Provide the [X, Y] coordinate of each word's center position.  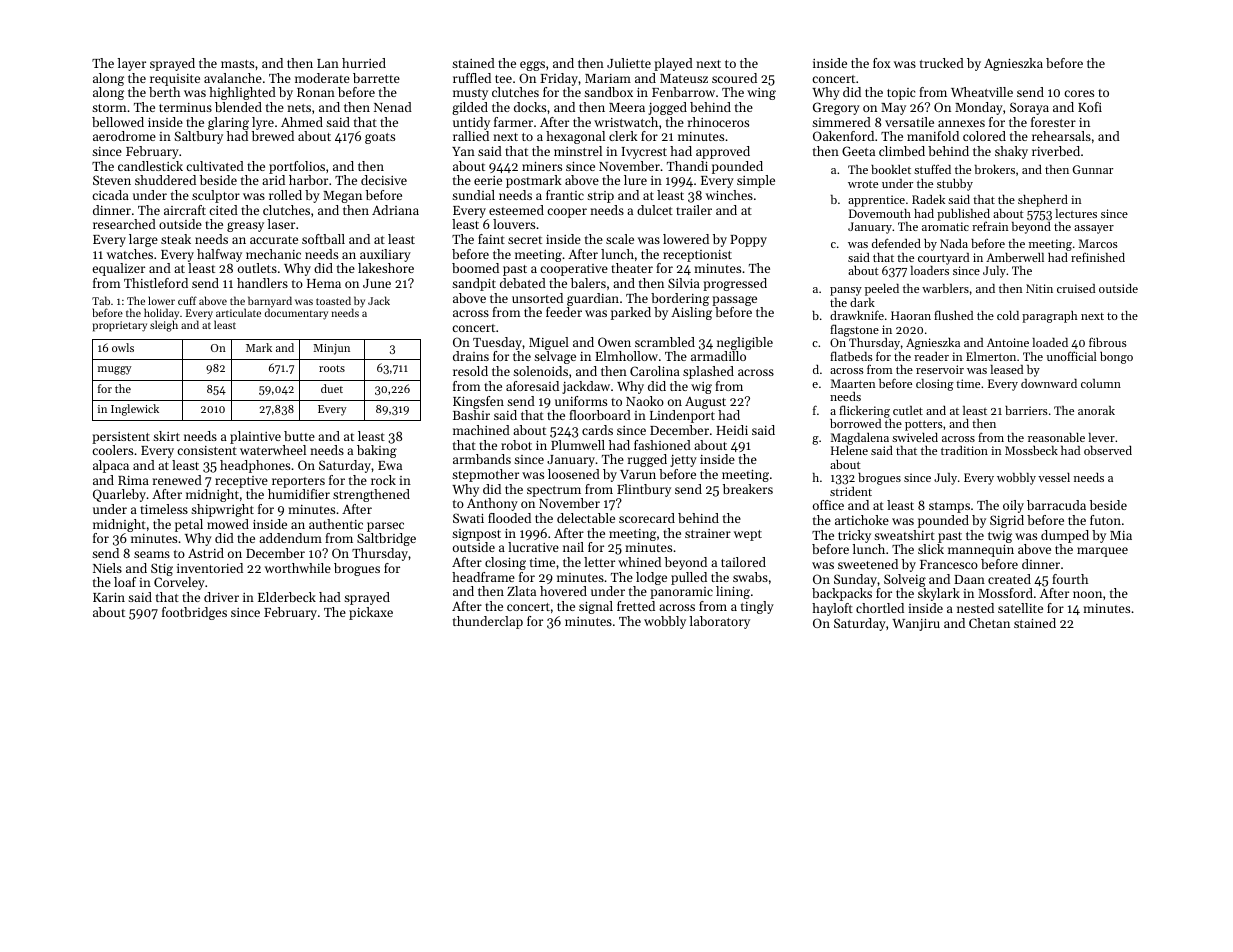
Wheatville [982, 92]
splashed [708, 372]
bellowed [118, 122]
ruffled [472, 78]
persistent [121, 438]
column [1101, 383]
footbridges [194, 613]
